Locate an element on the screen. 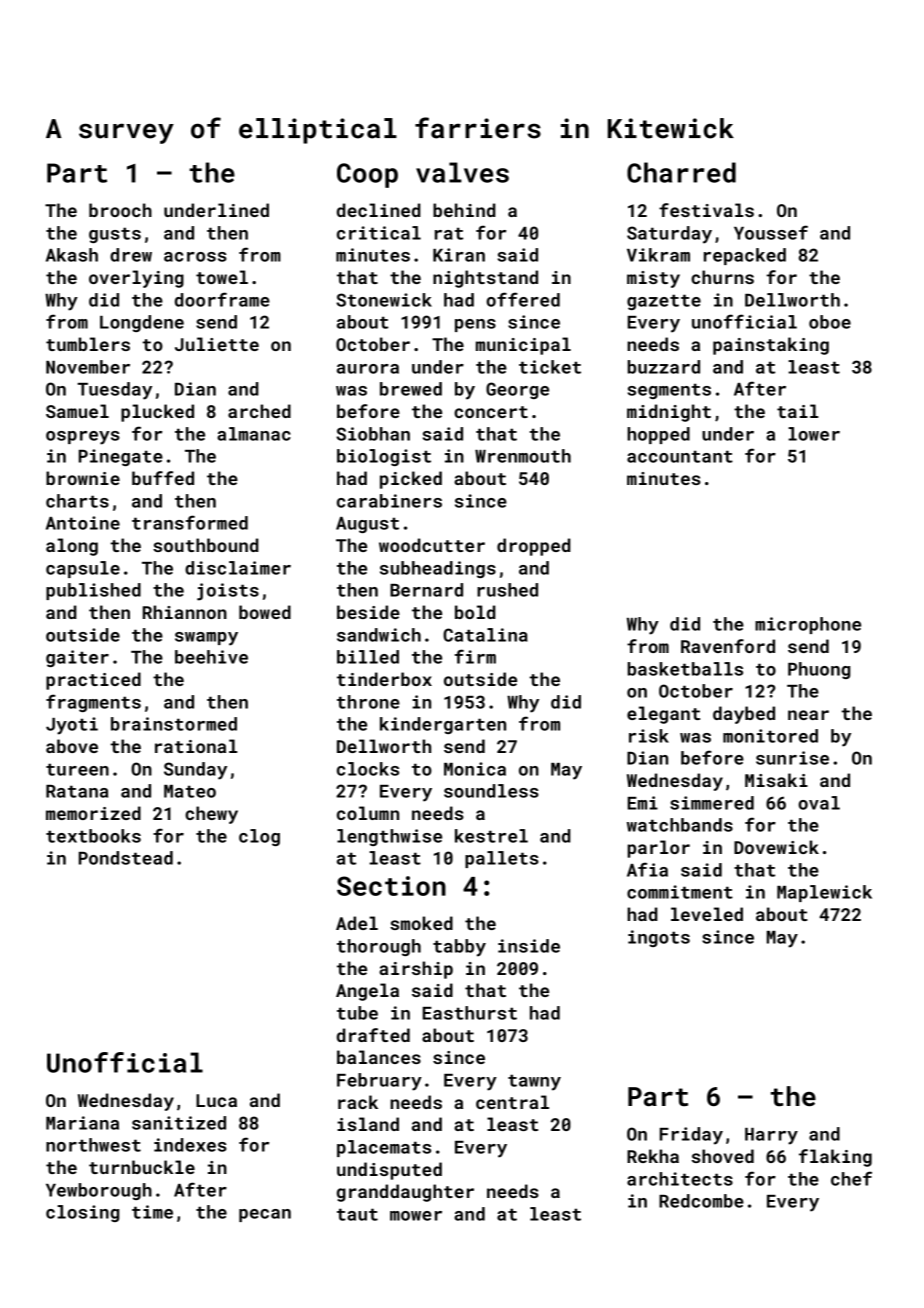 The height and width of the screenshot is (1308, 924). firm is located at coordinates (475, 656).
